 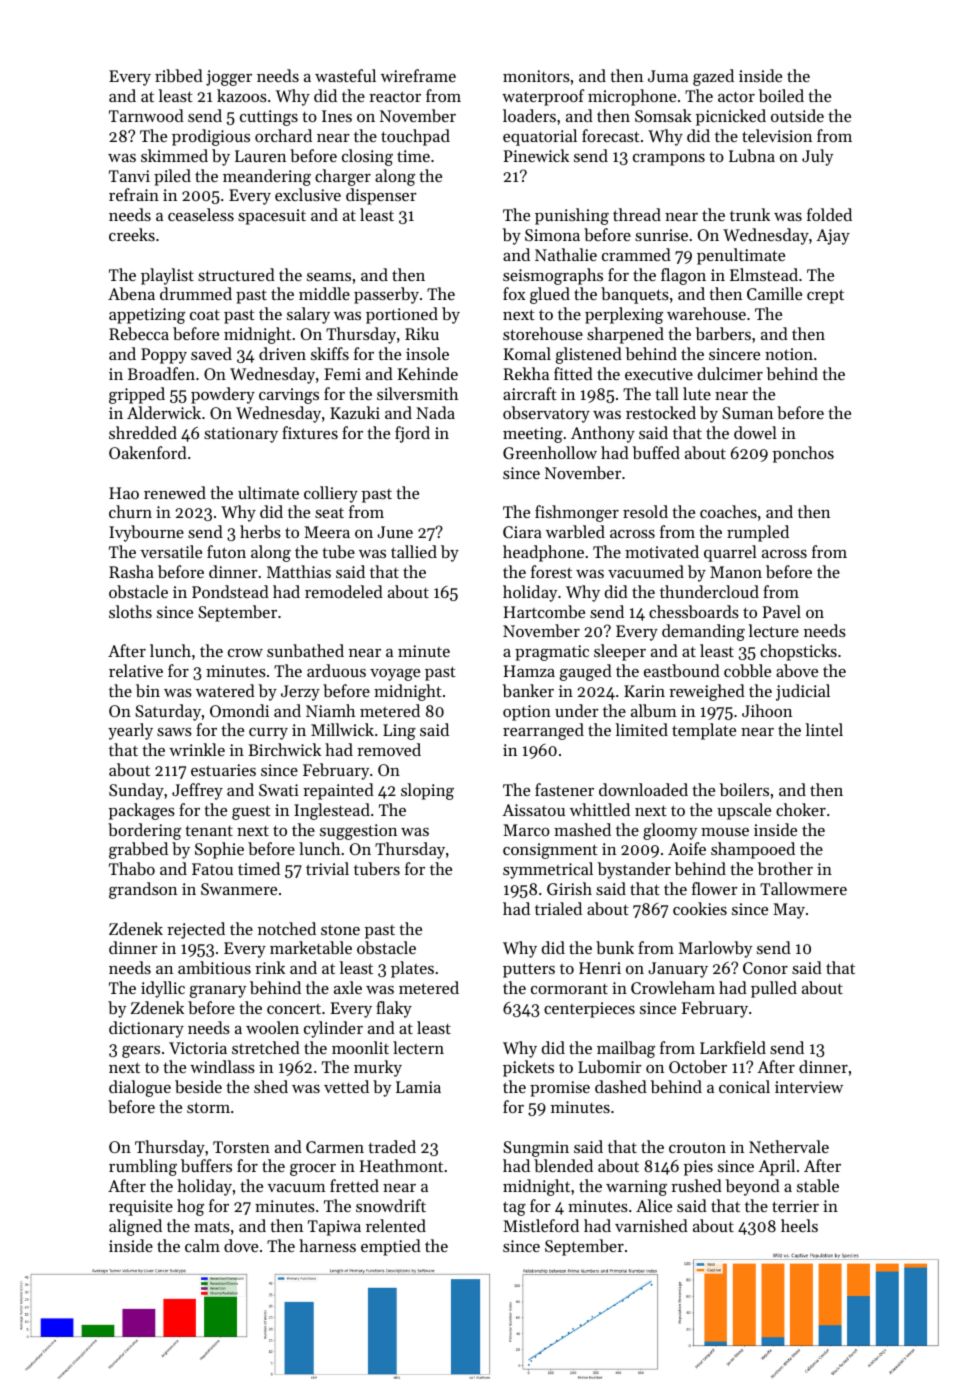 I want to click on gears, so click(x=141, y=1052).
